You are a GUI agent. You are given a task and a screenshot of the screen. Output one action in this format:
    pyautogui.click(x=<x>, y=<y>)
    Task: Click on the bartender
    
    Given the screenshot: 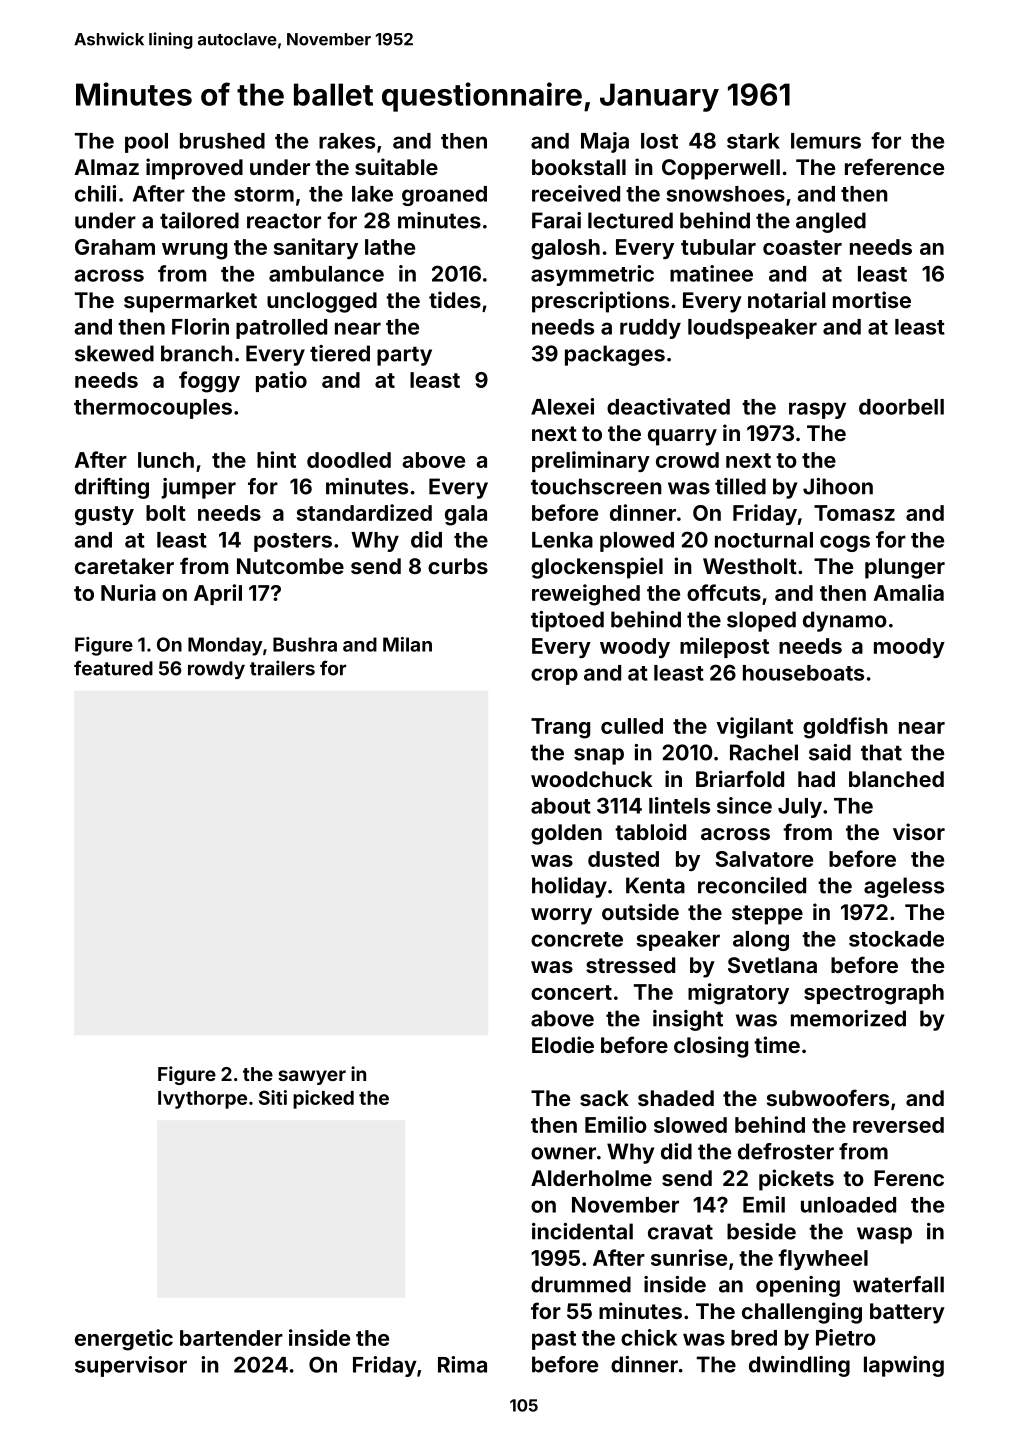 What is the action you would take?
    pyautogui.click(x=231, y=1338)
